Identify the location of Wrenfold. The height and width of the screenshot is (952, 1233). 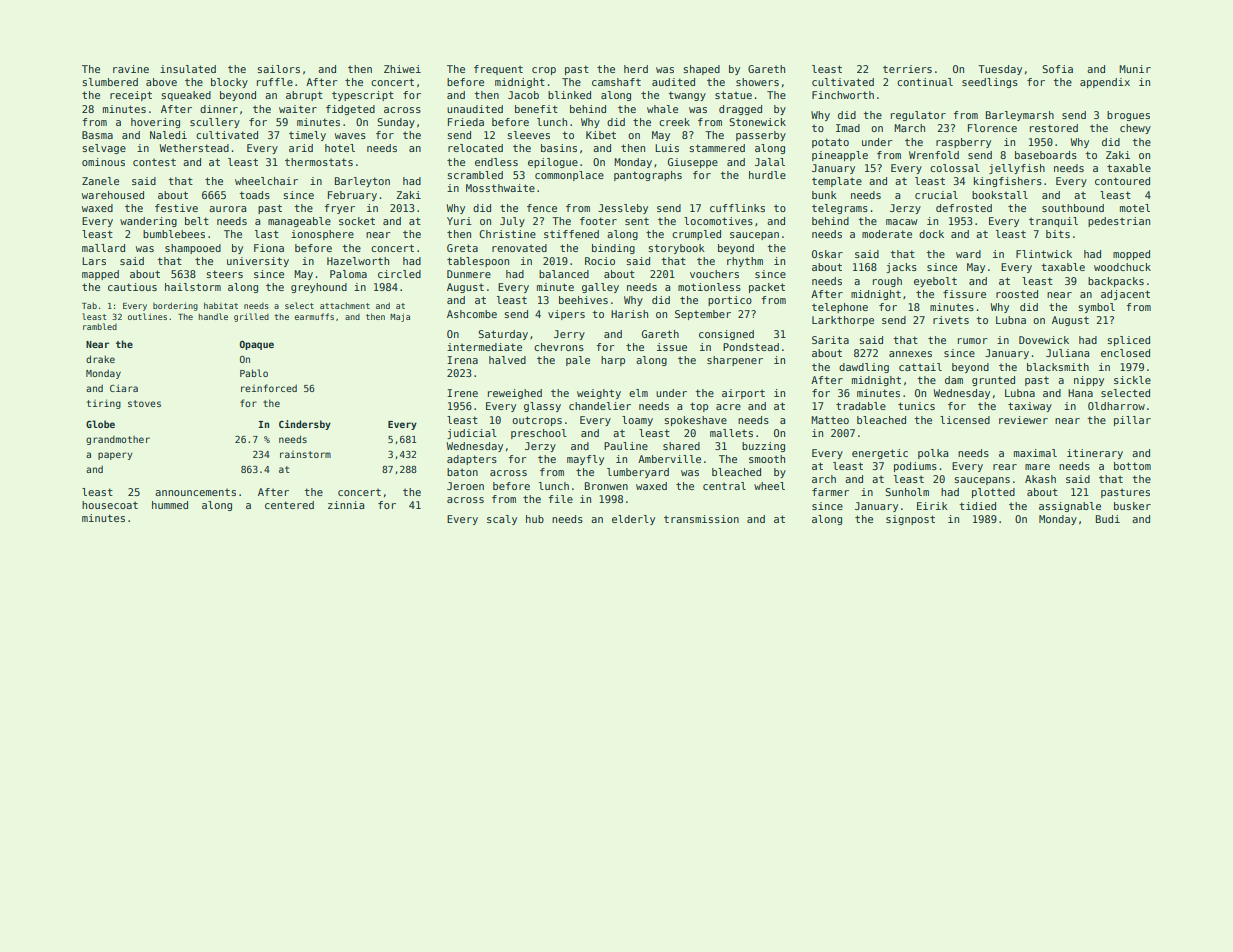
(934, 155).
